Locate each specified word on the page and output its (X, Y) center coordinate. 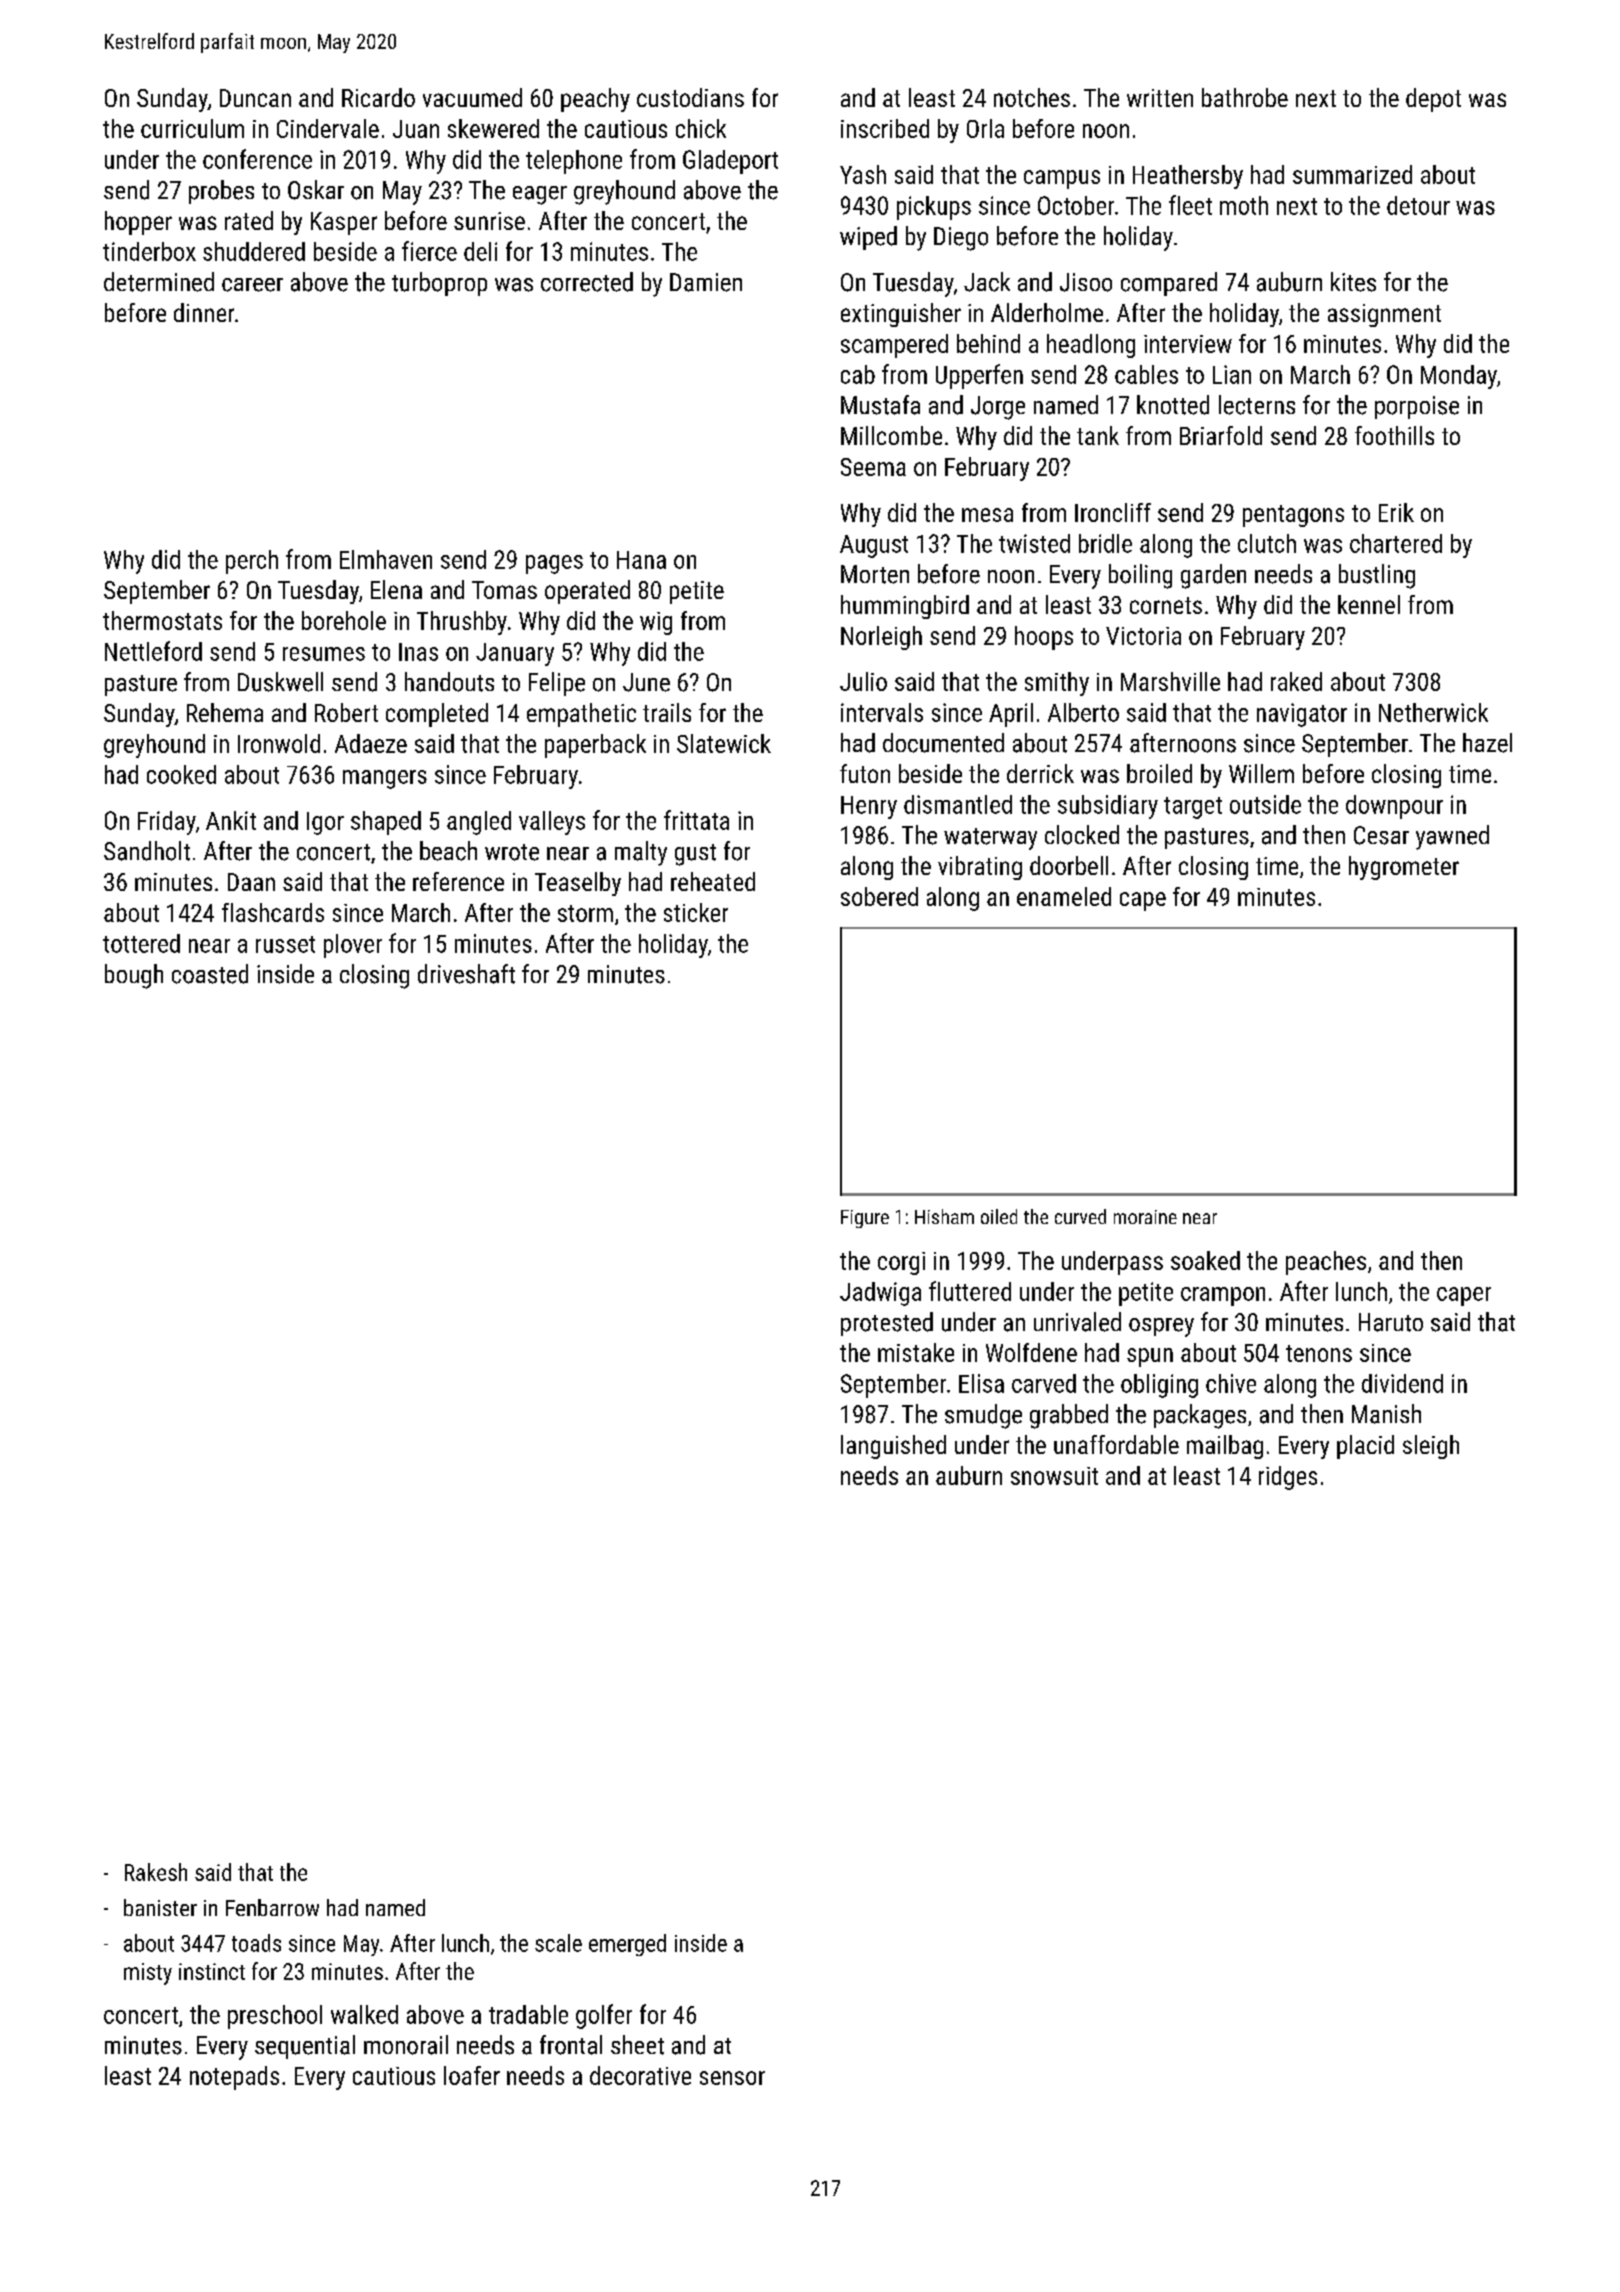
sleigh (1431, 1447)
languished (893, 1447)
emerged (627, 1945)
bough (134, 976)
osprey (1161, 1327)
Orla (985, 128)
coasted (210, 974)
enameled (1064, 896)
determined (159, 282)
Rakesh (156, 1872)
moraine (1145, 1217)
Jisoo (1086, 282)
